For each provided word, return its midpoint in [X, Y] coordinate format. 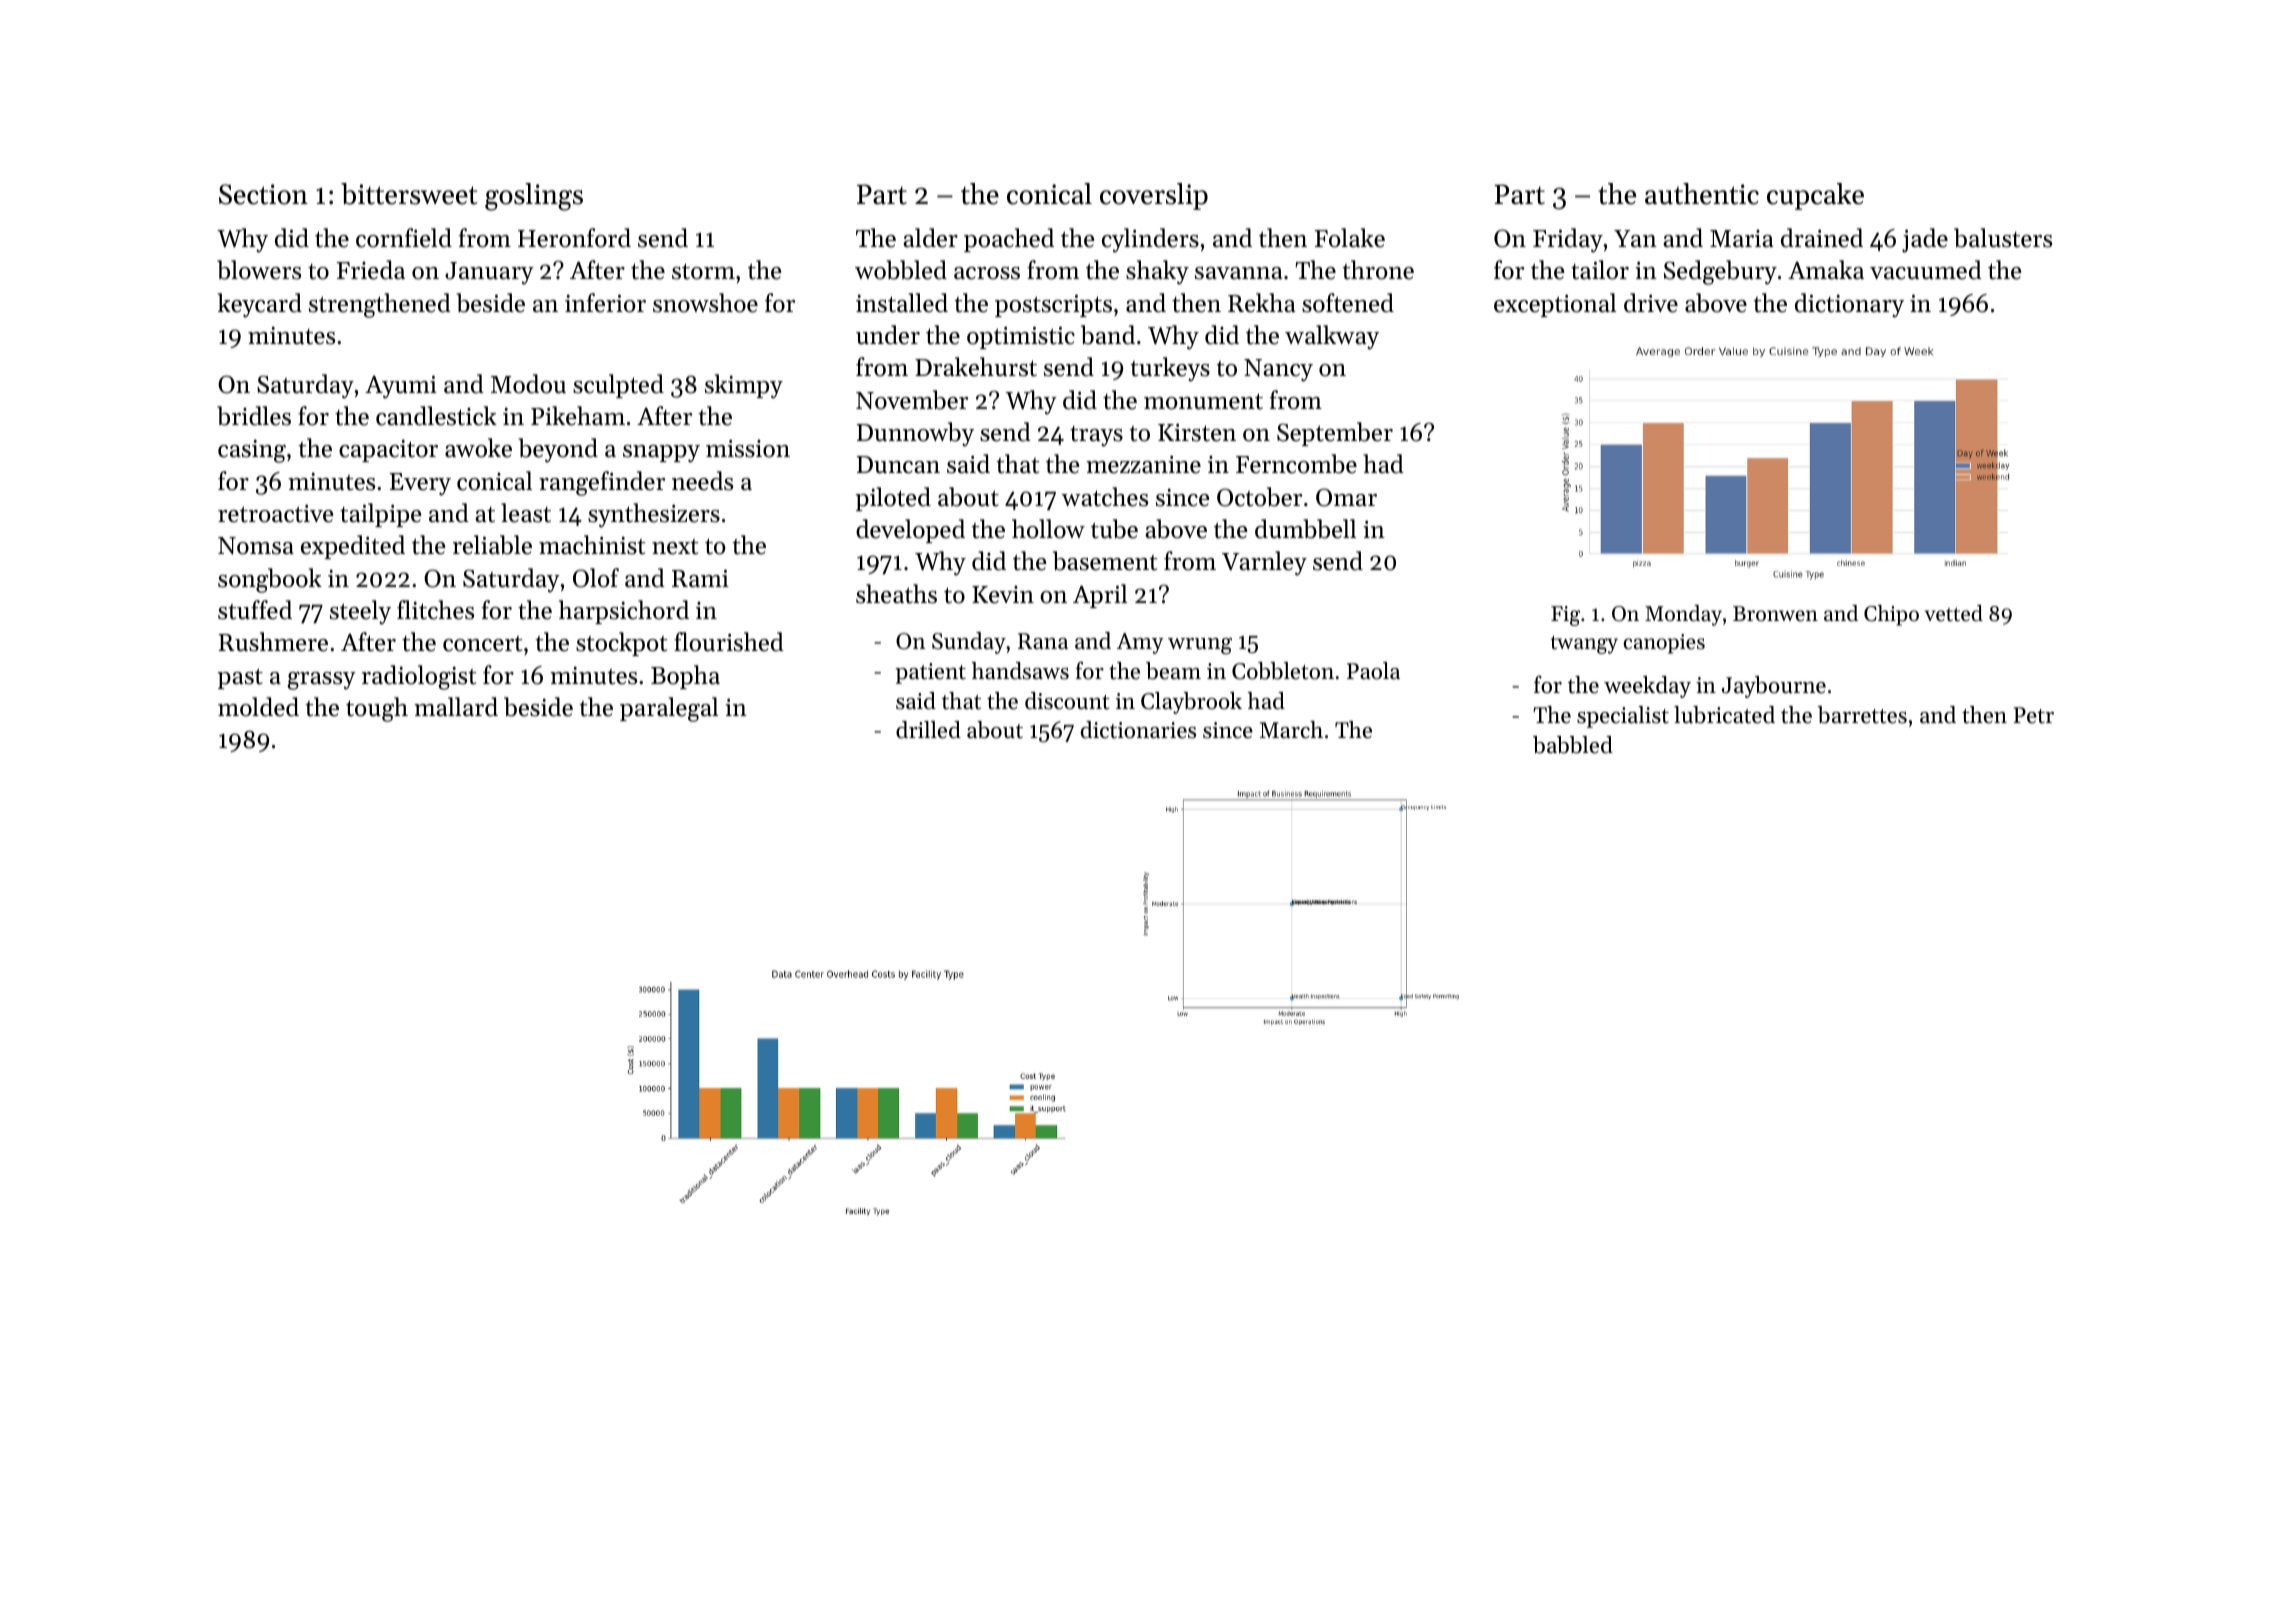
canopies [1664, 644]
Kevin [1003, 595]
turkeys [1170, 369]
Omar [1346, 497]
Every [420, 484]
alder [930, 238]
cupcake [1815, 196]
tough [377, 709]
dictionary [1849, 305]
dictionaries [1138, 730]
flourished [729, 642]
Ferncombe [1296, 464]
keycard [260, 305]
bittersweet [409, 194]
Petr [2034, 715]
